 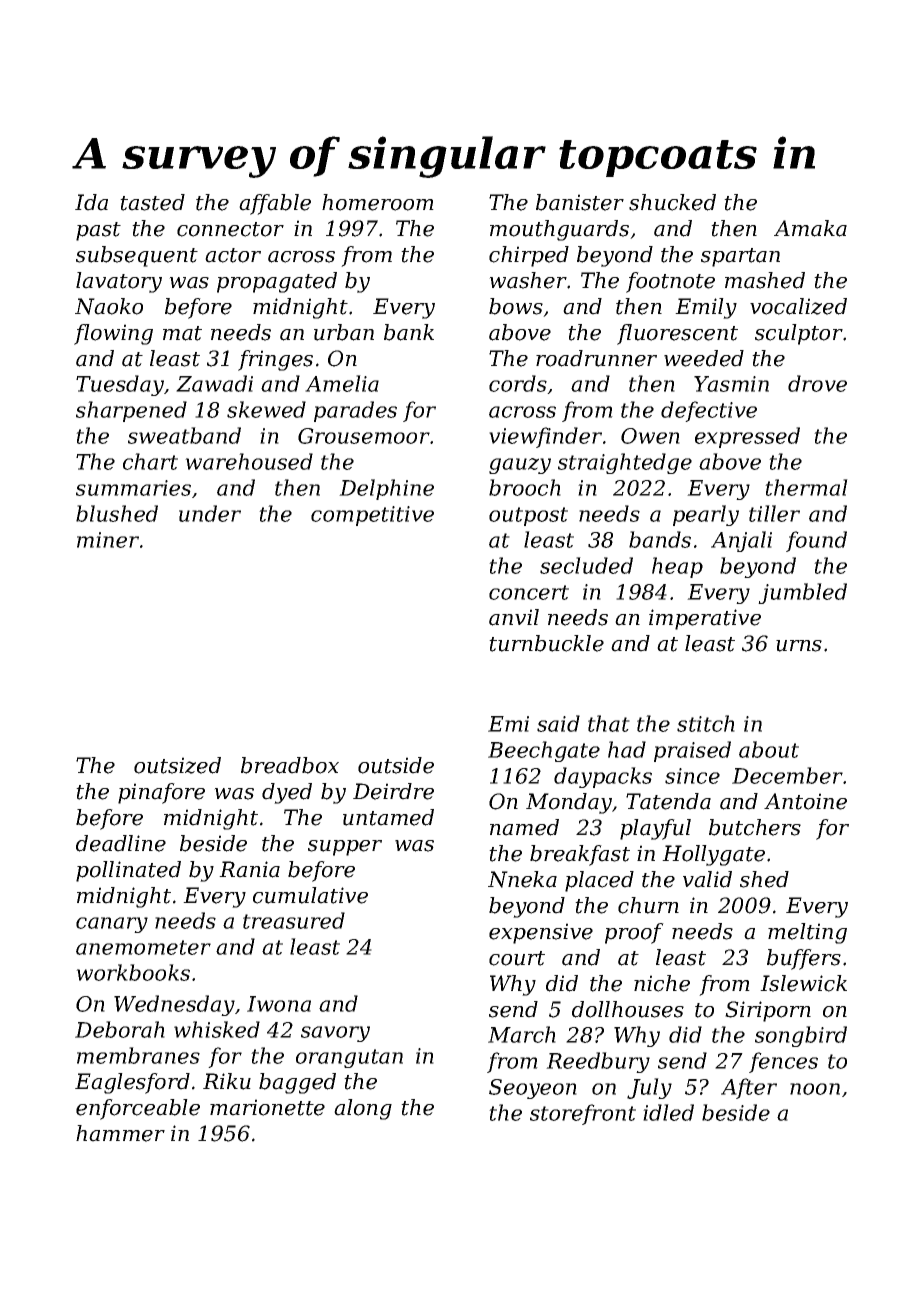 What do you see at coordinates (128, 871) in the page?
I see `pollinated` at bounding box center [128, 871].
